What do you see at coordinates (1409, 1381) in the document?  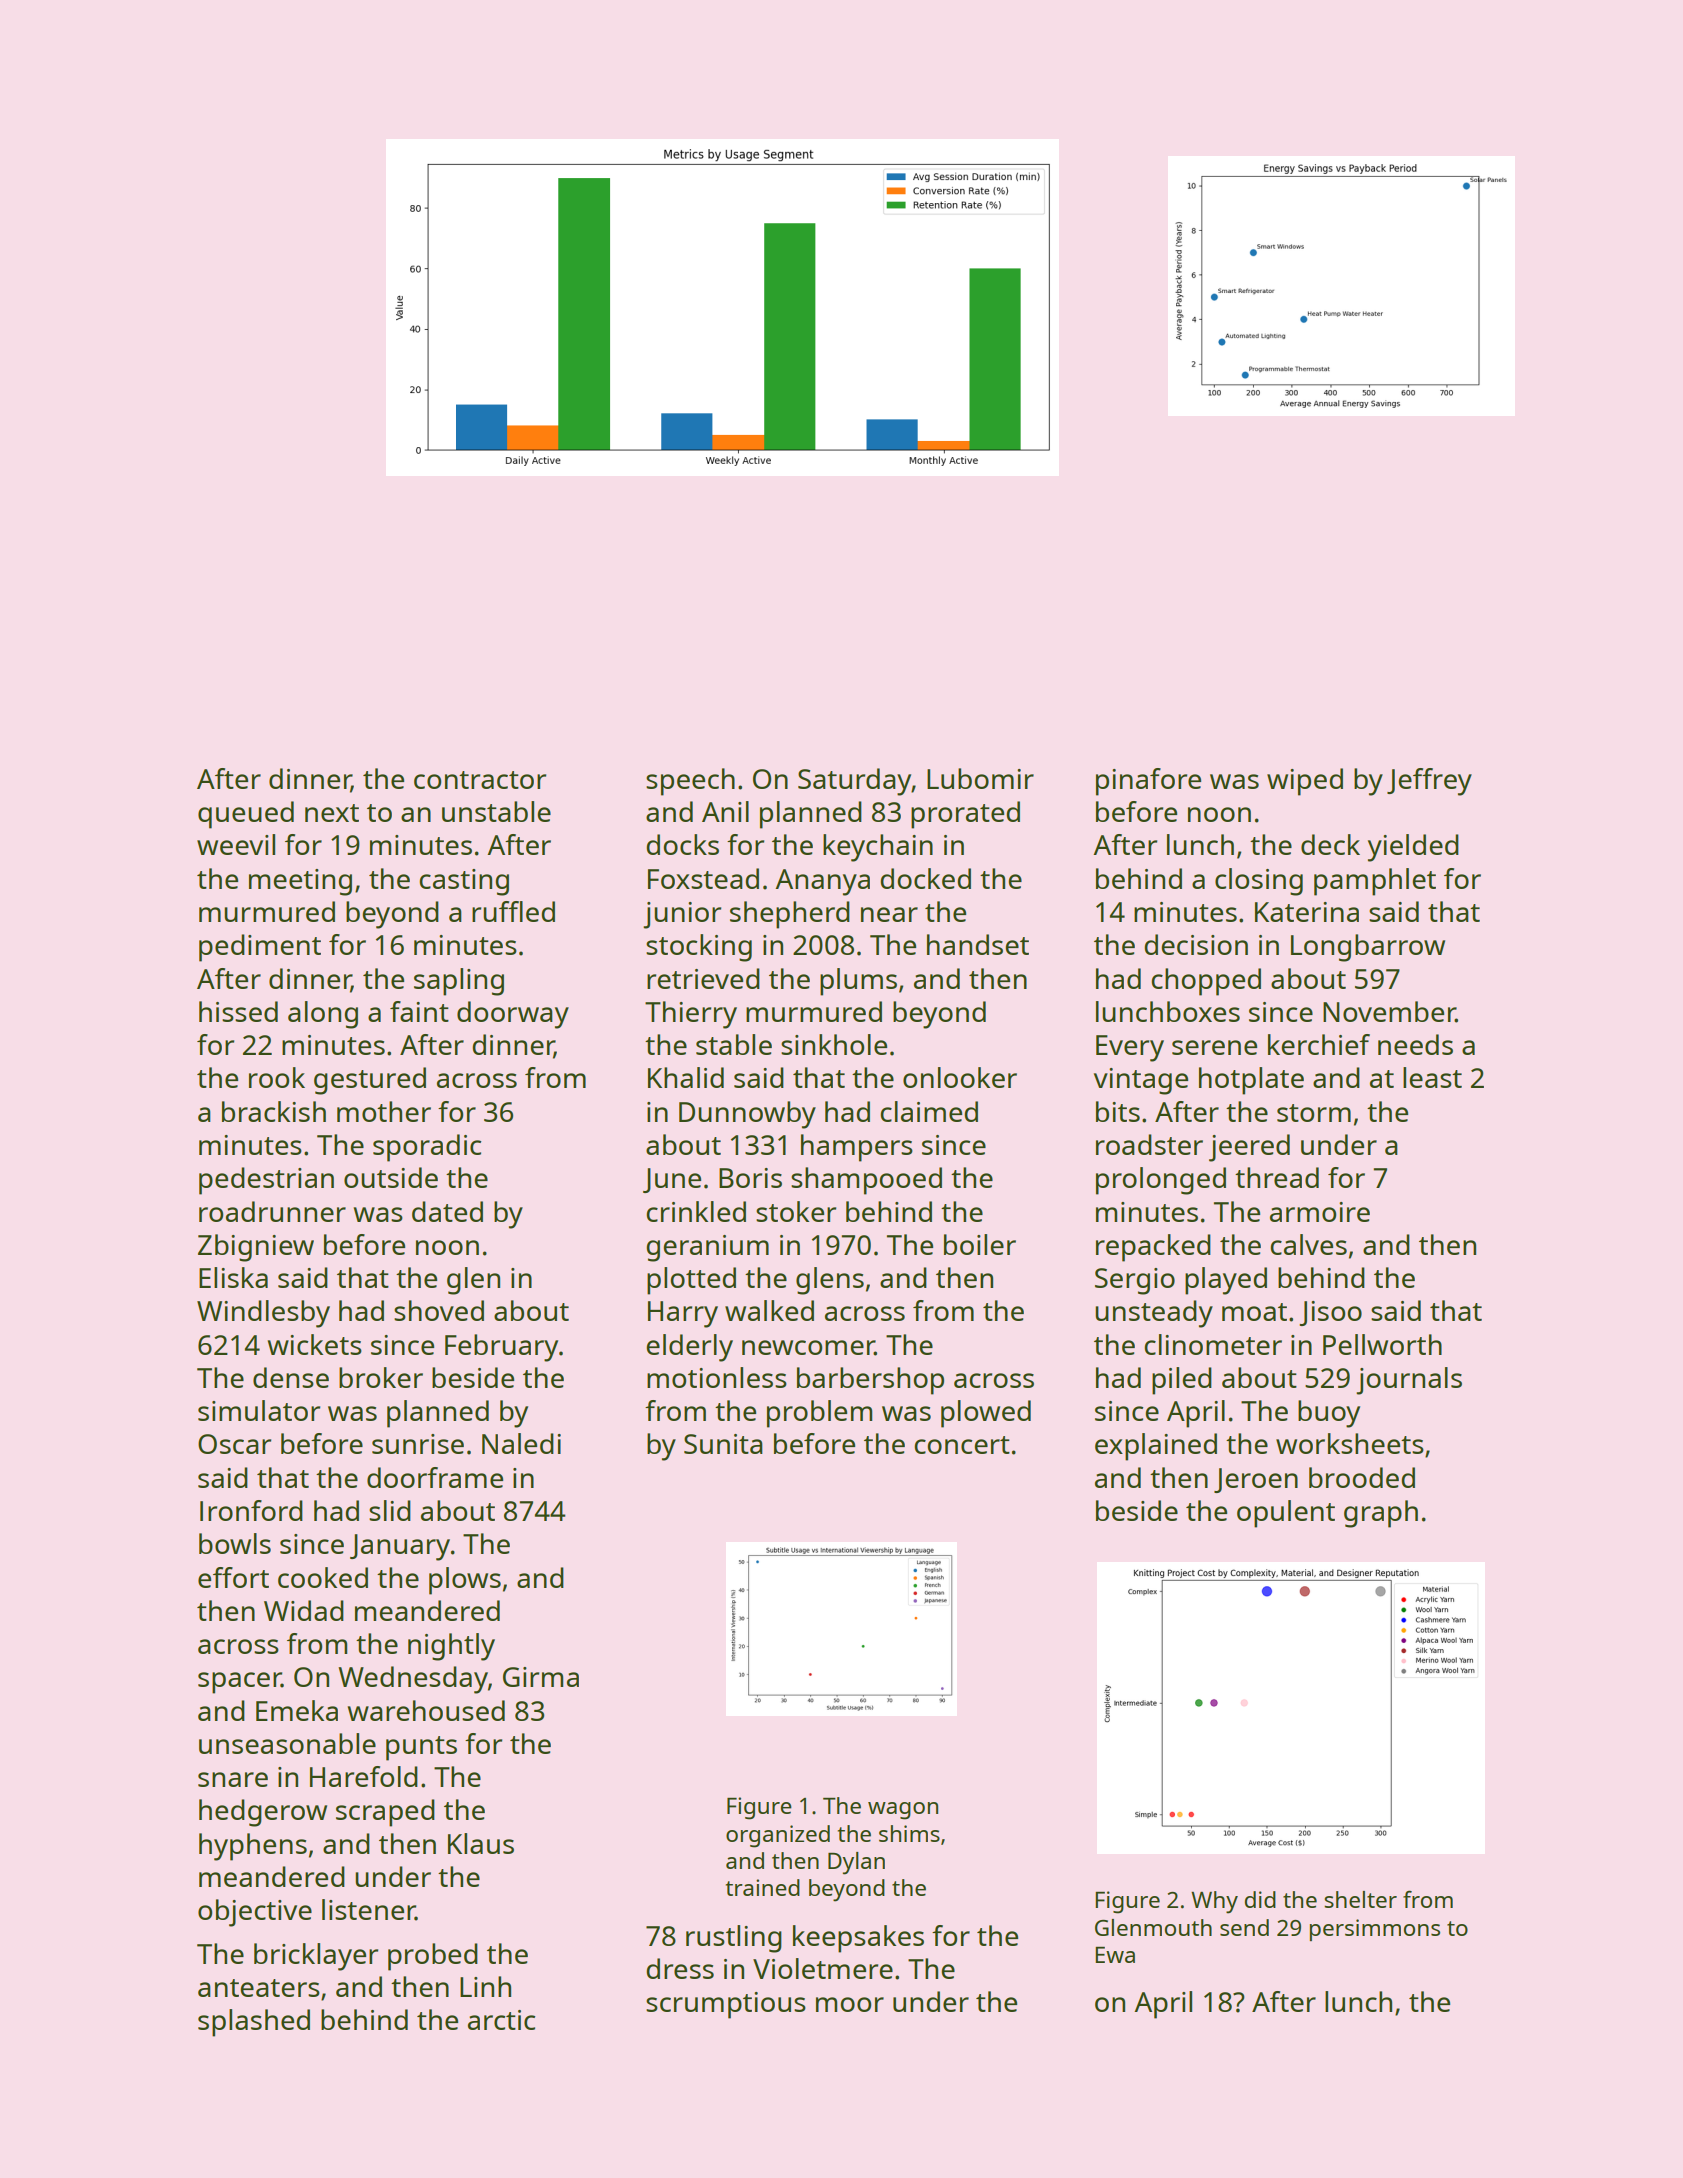 I see `journals` at bounding box center [1409, 1381].
